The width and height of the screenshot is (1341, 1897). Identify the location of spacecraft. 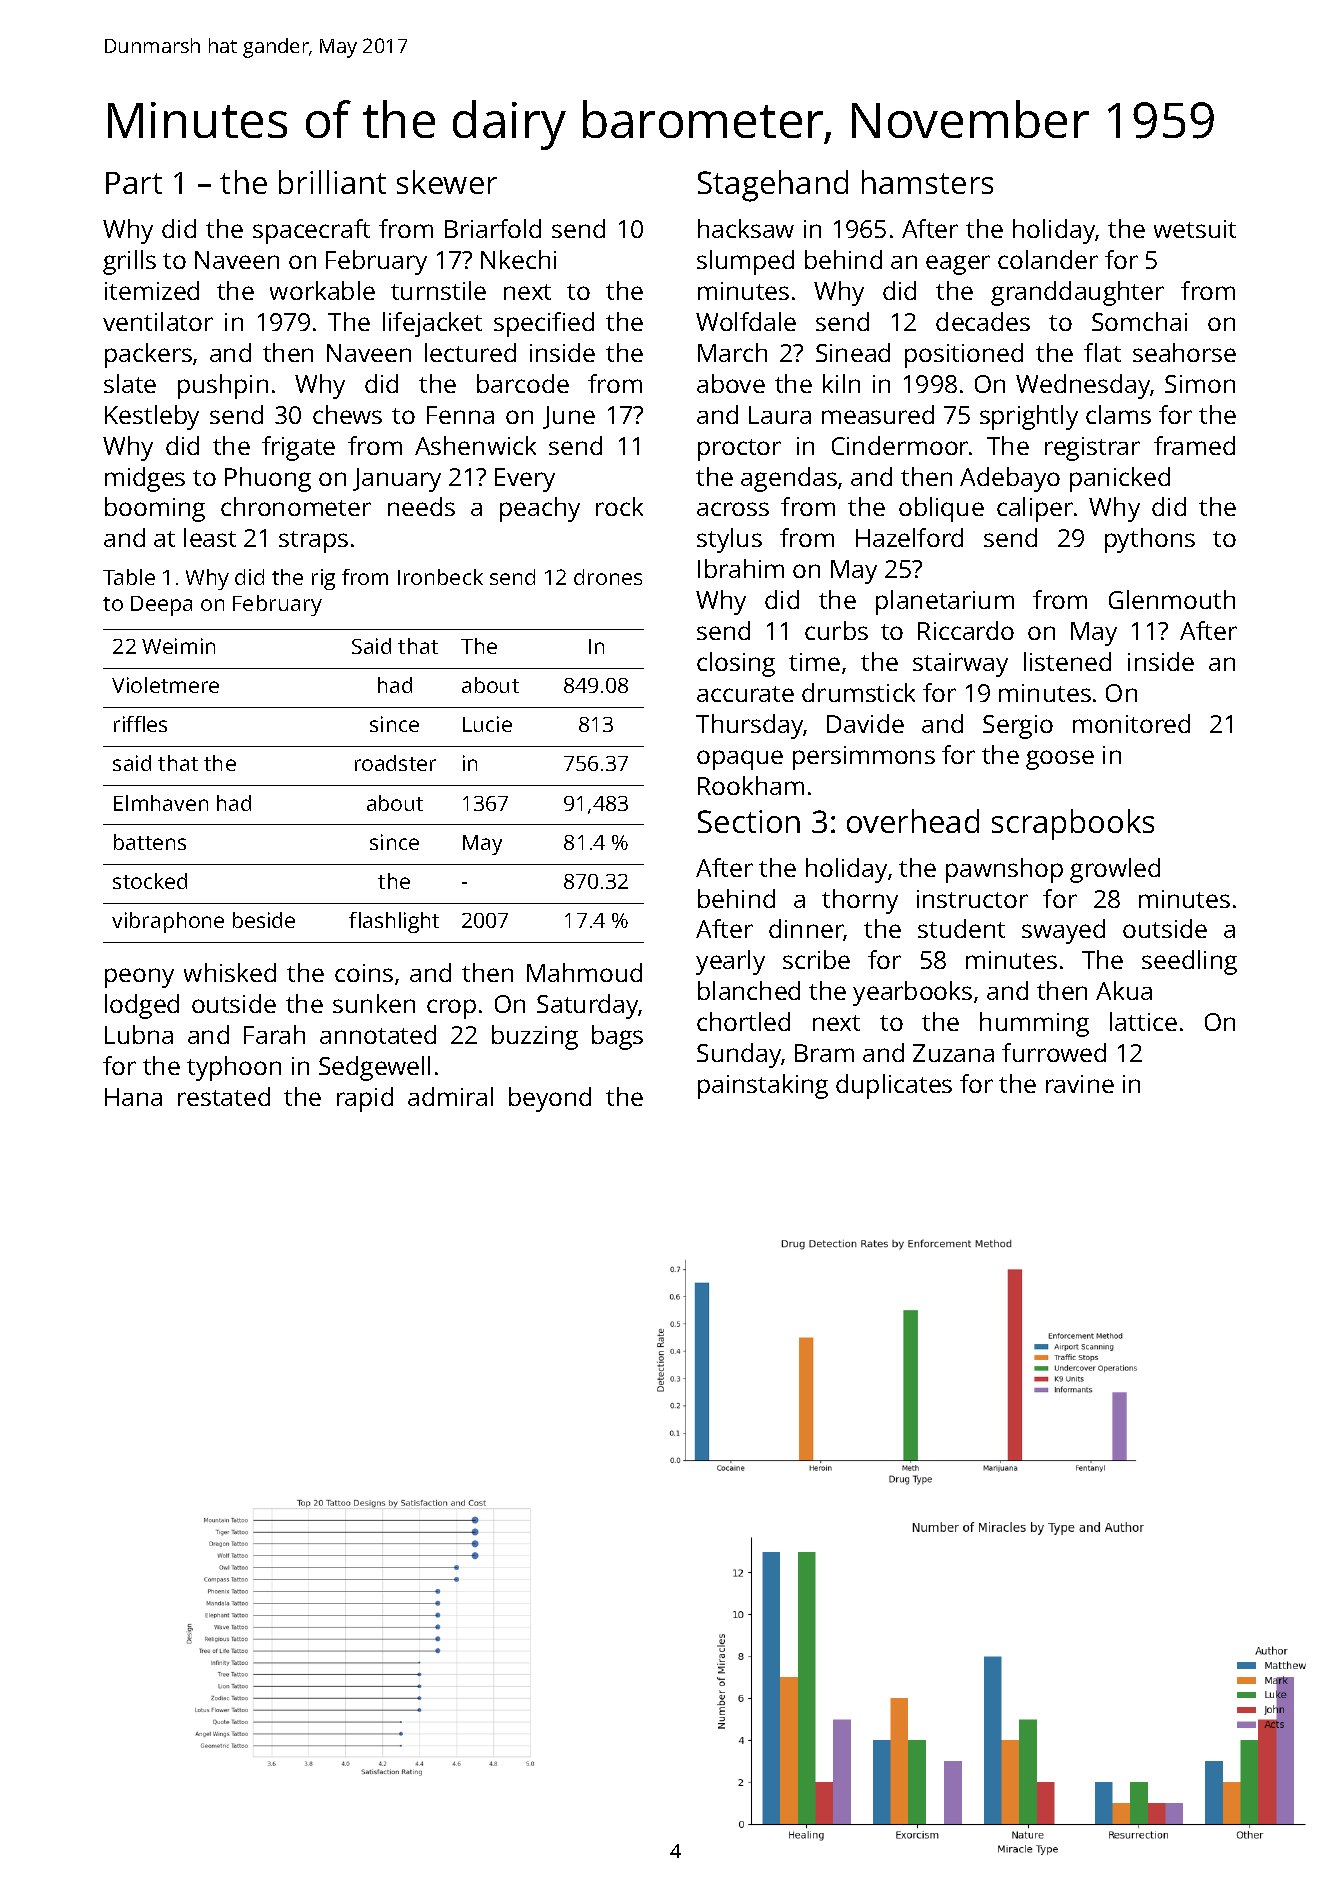
(311, 231).
